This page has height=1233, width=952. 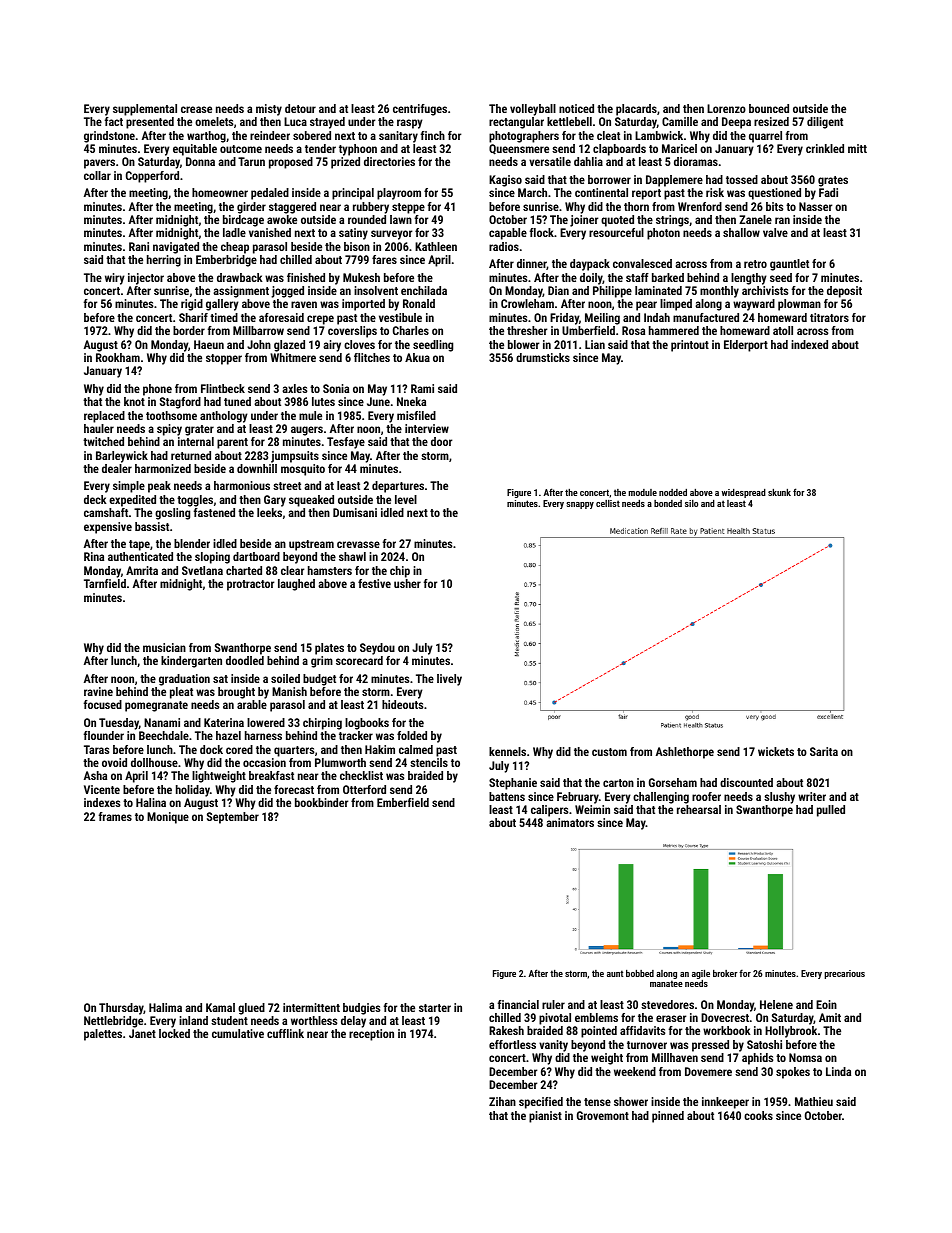 What do you see at coordinates (533, 110) in the page?
I see `volleyball` at bounding box center [533, 110].
